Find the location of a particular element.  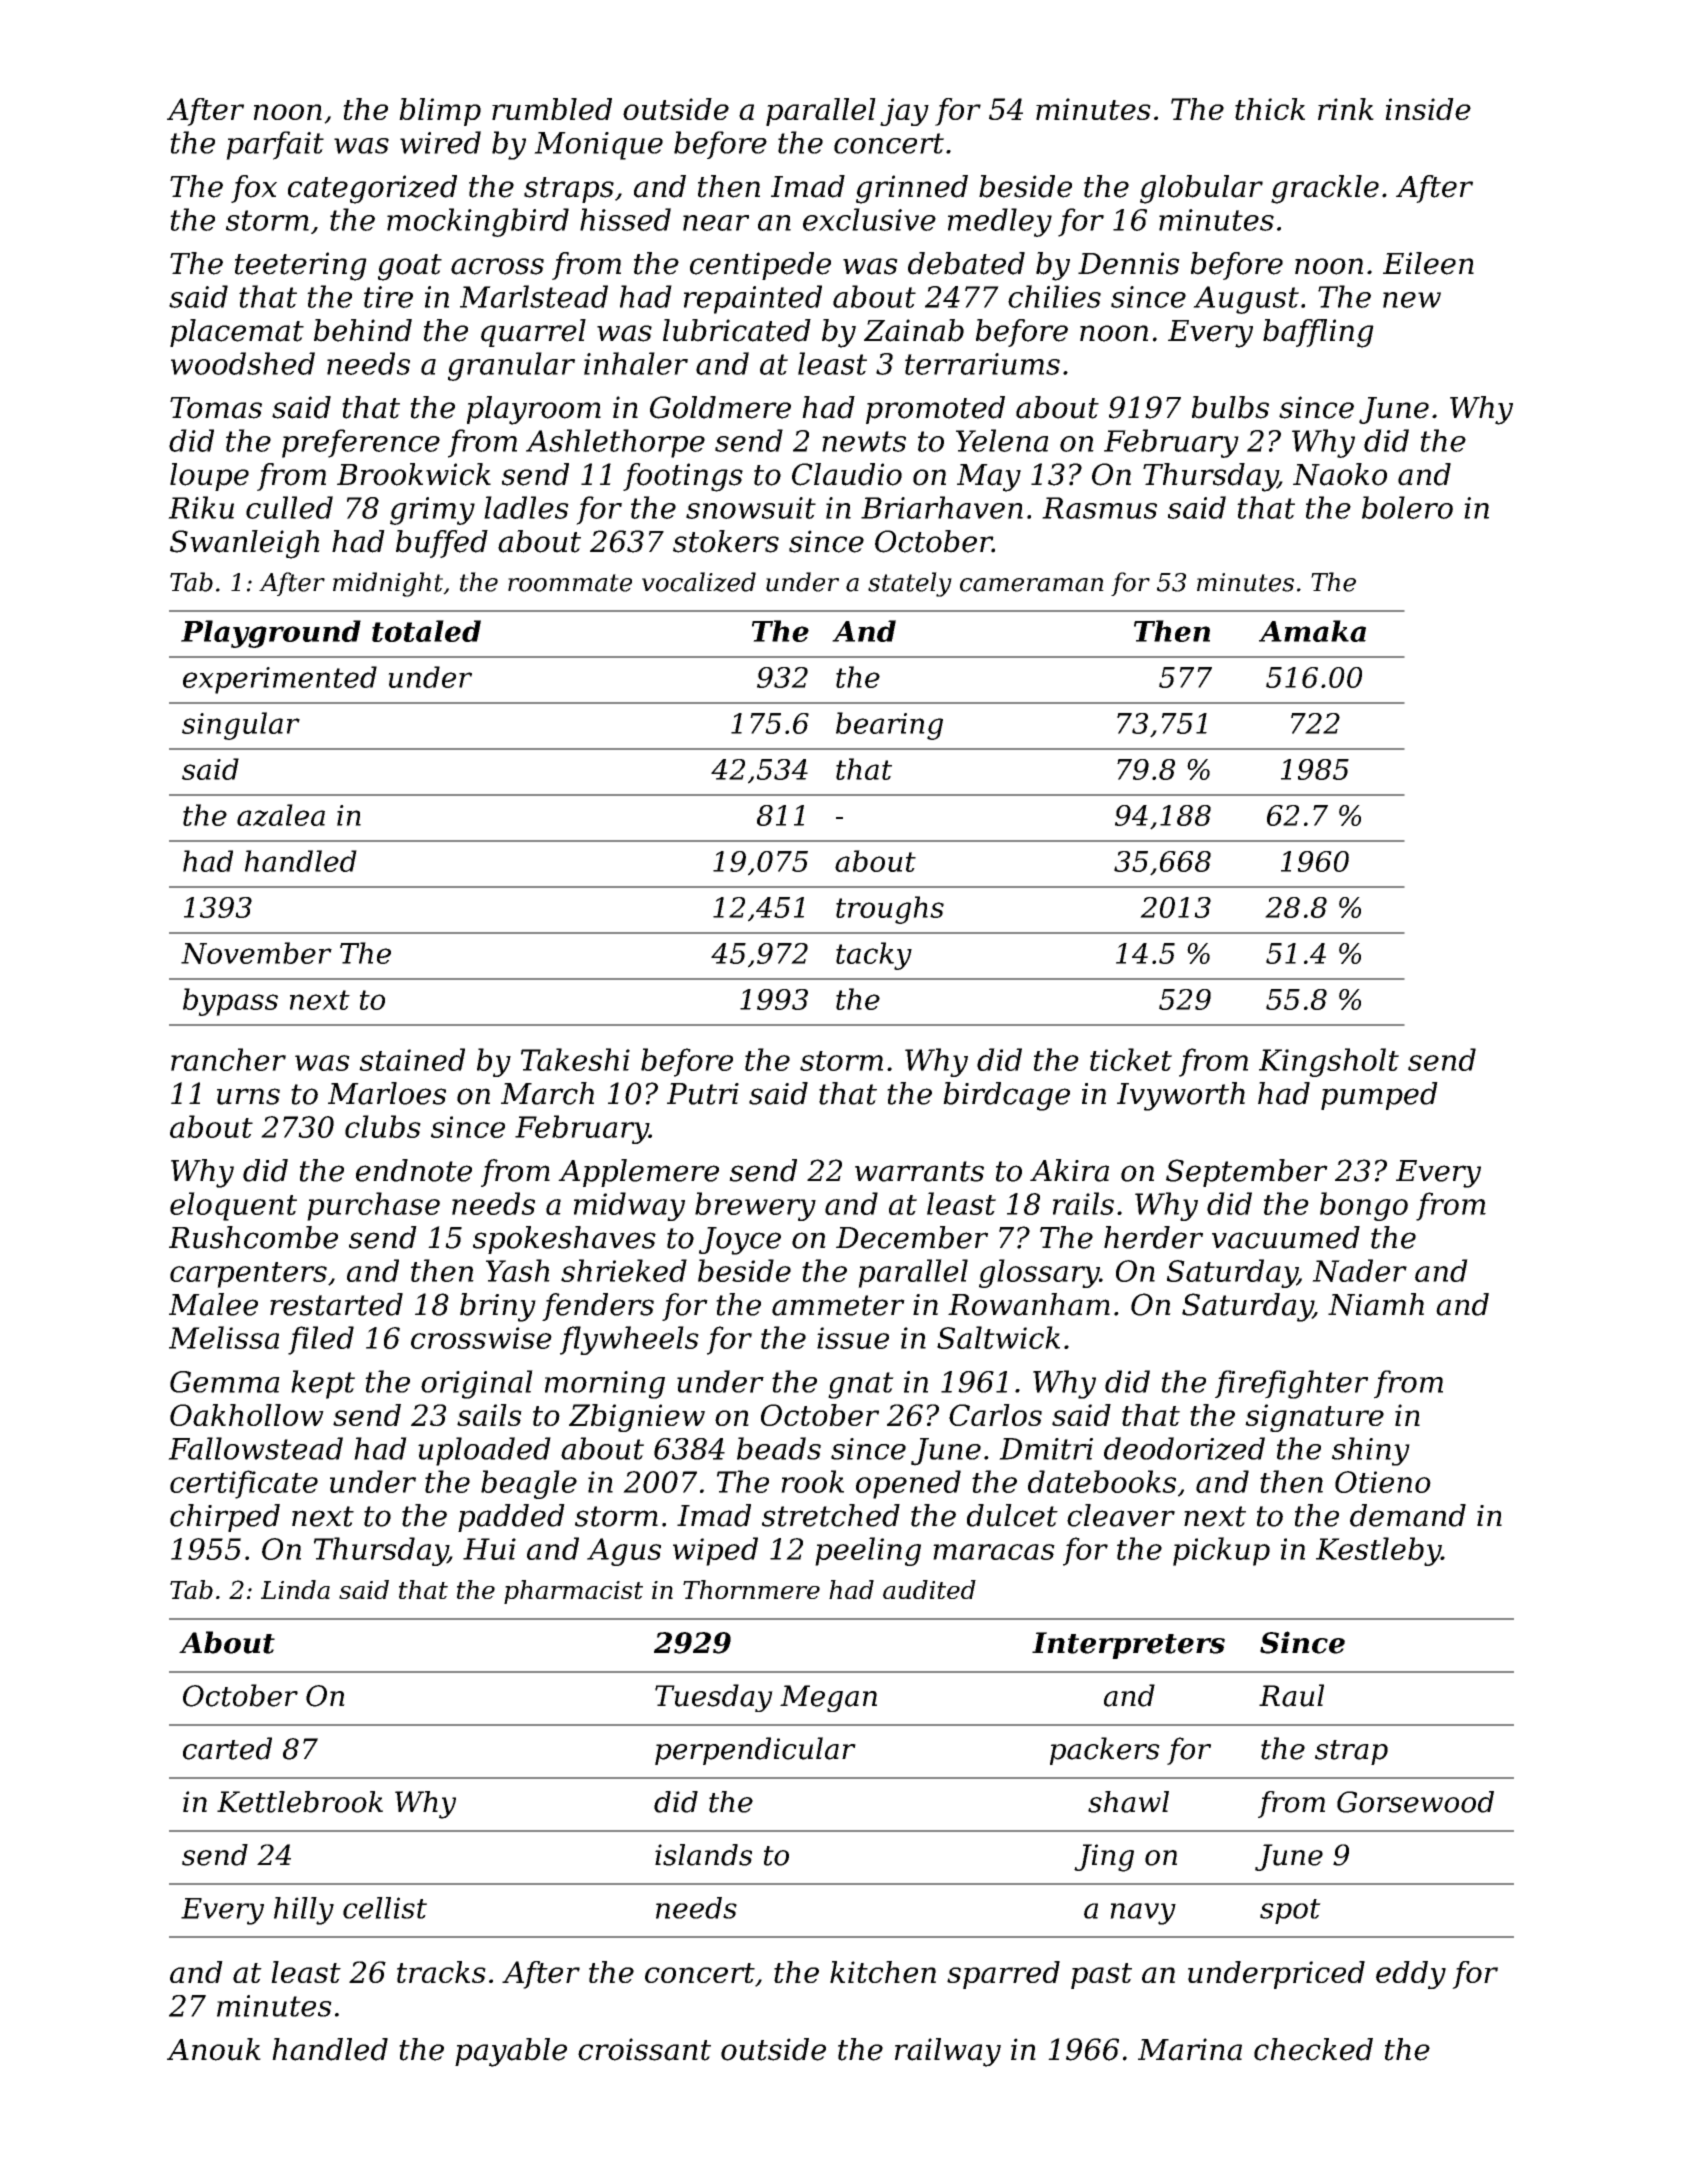

inside is located at coordinates (1428, 109).
